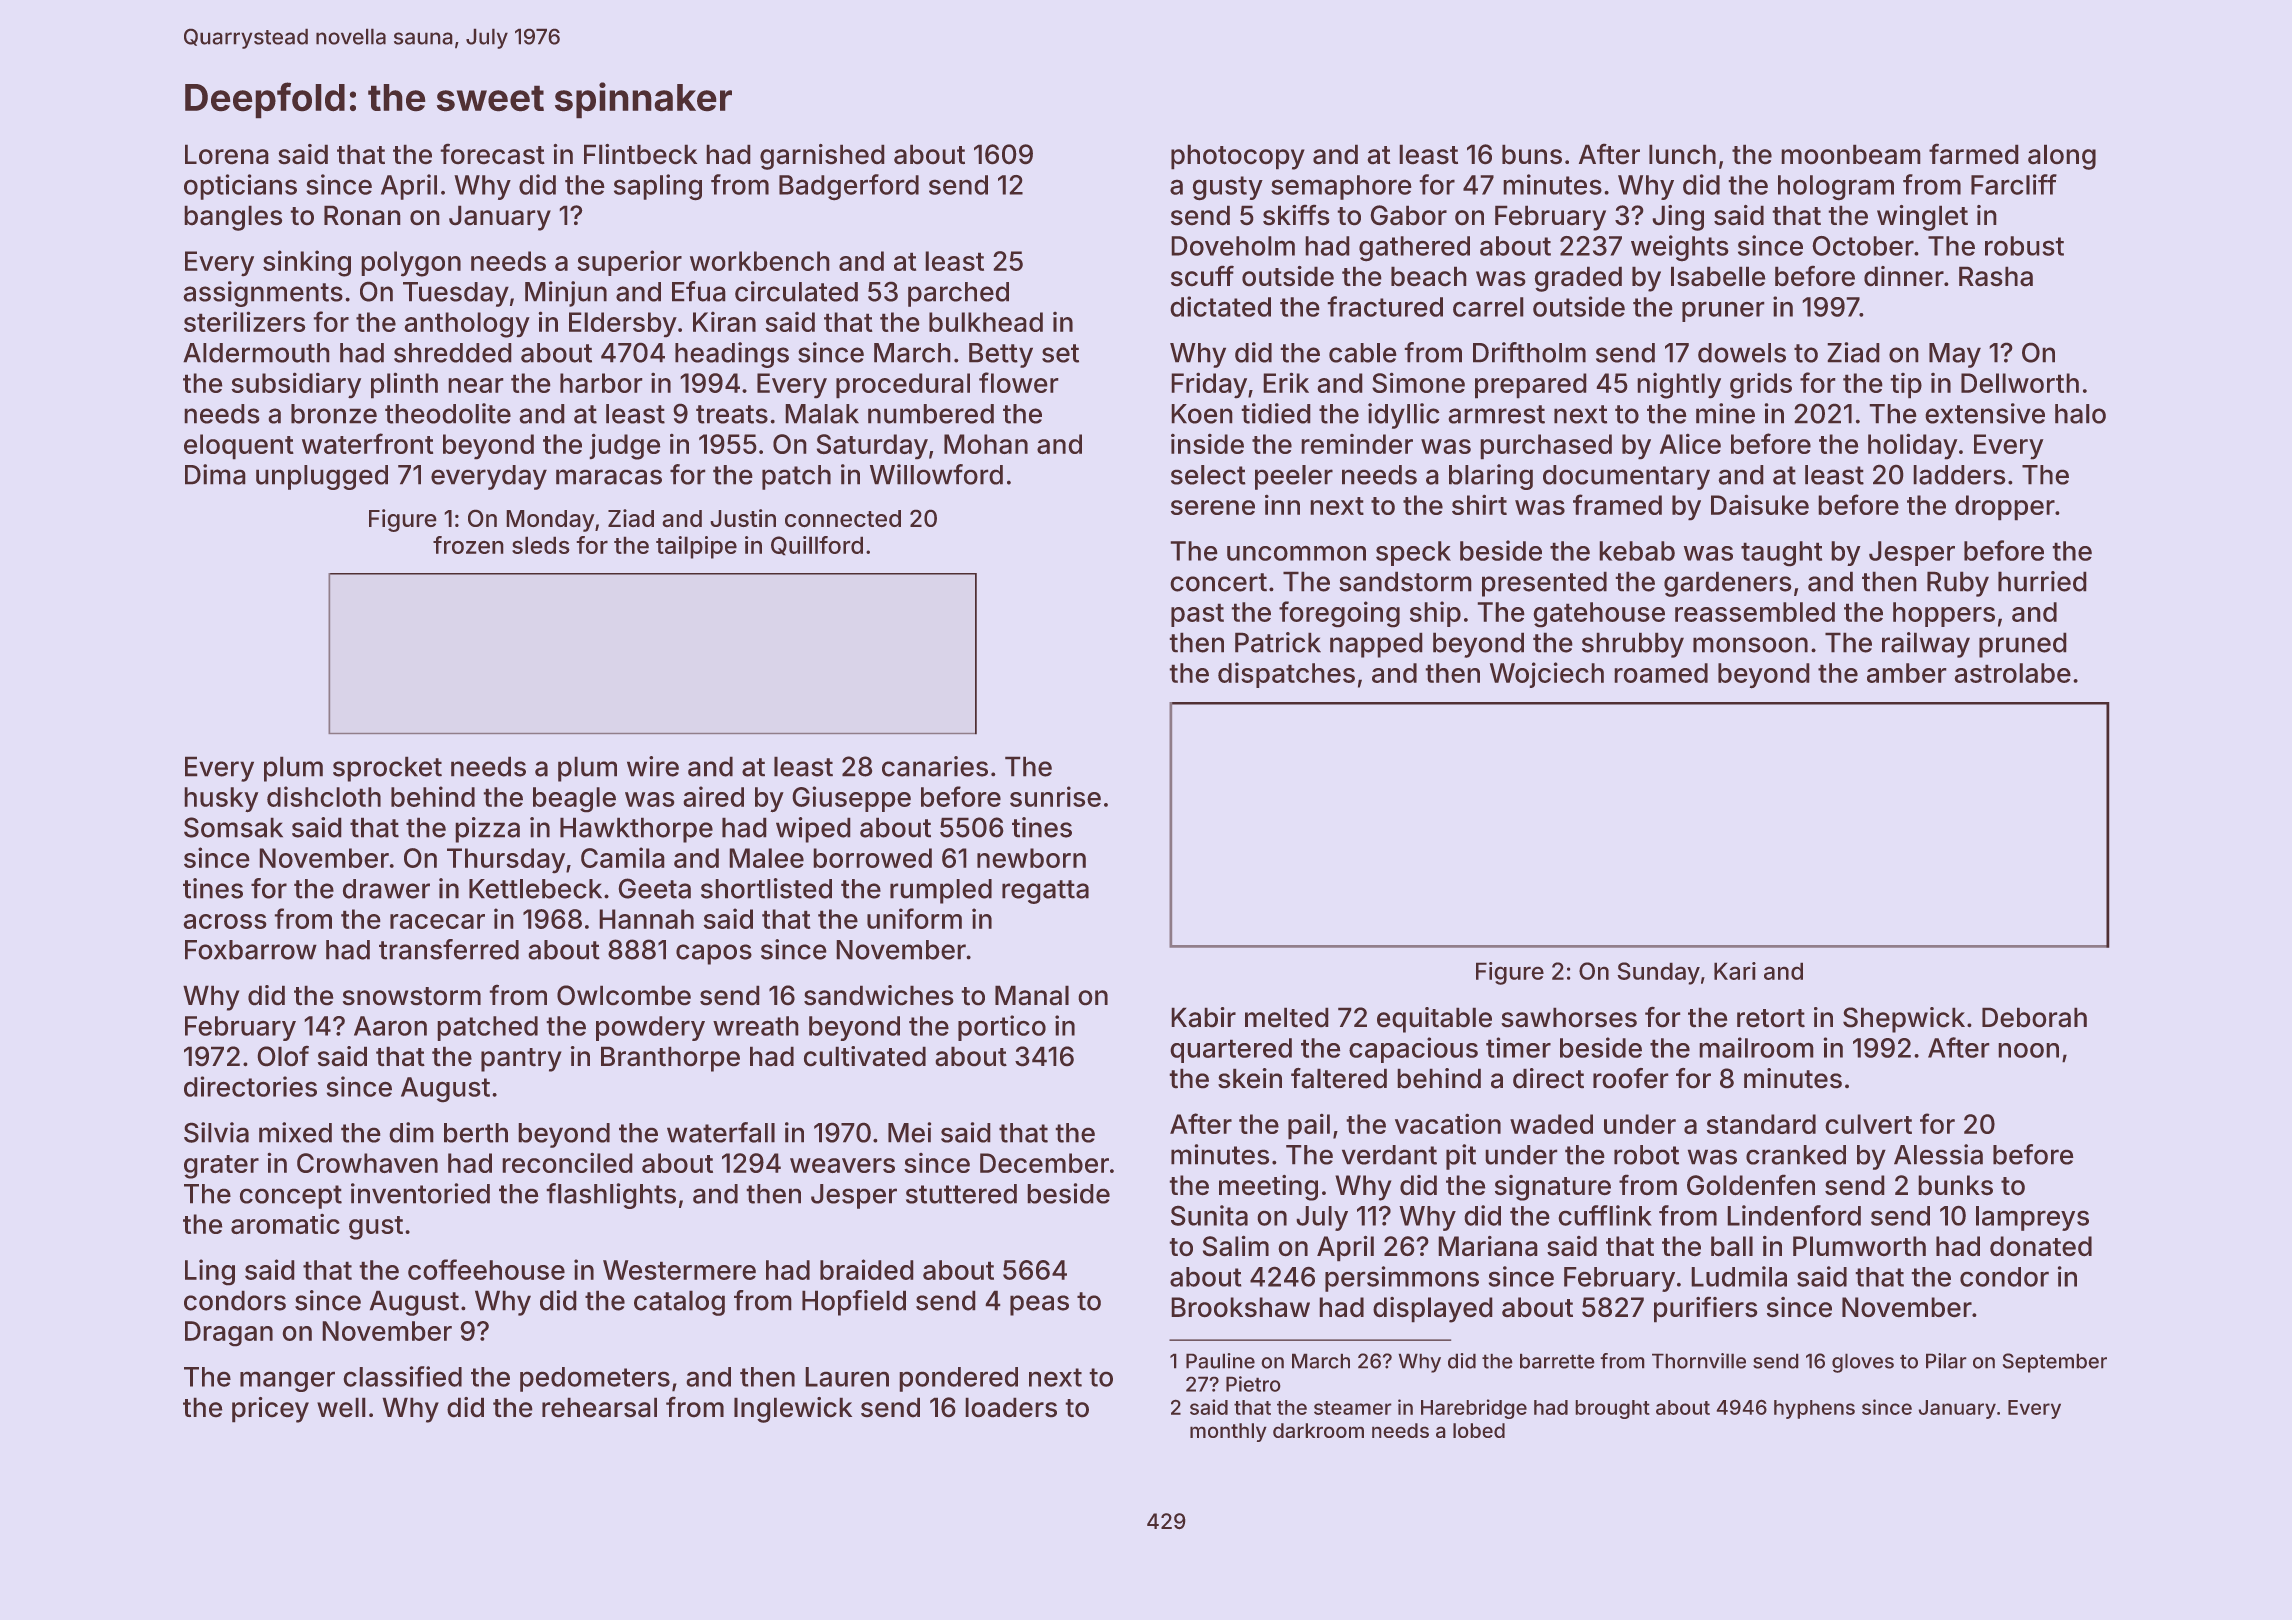 The width and height of the screenshot is (2292, 1620). What do you see at coordinates (227, 154) in the screenshot?
I see `Lorena` at bounding box center [227, 154].
